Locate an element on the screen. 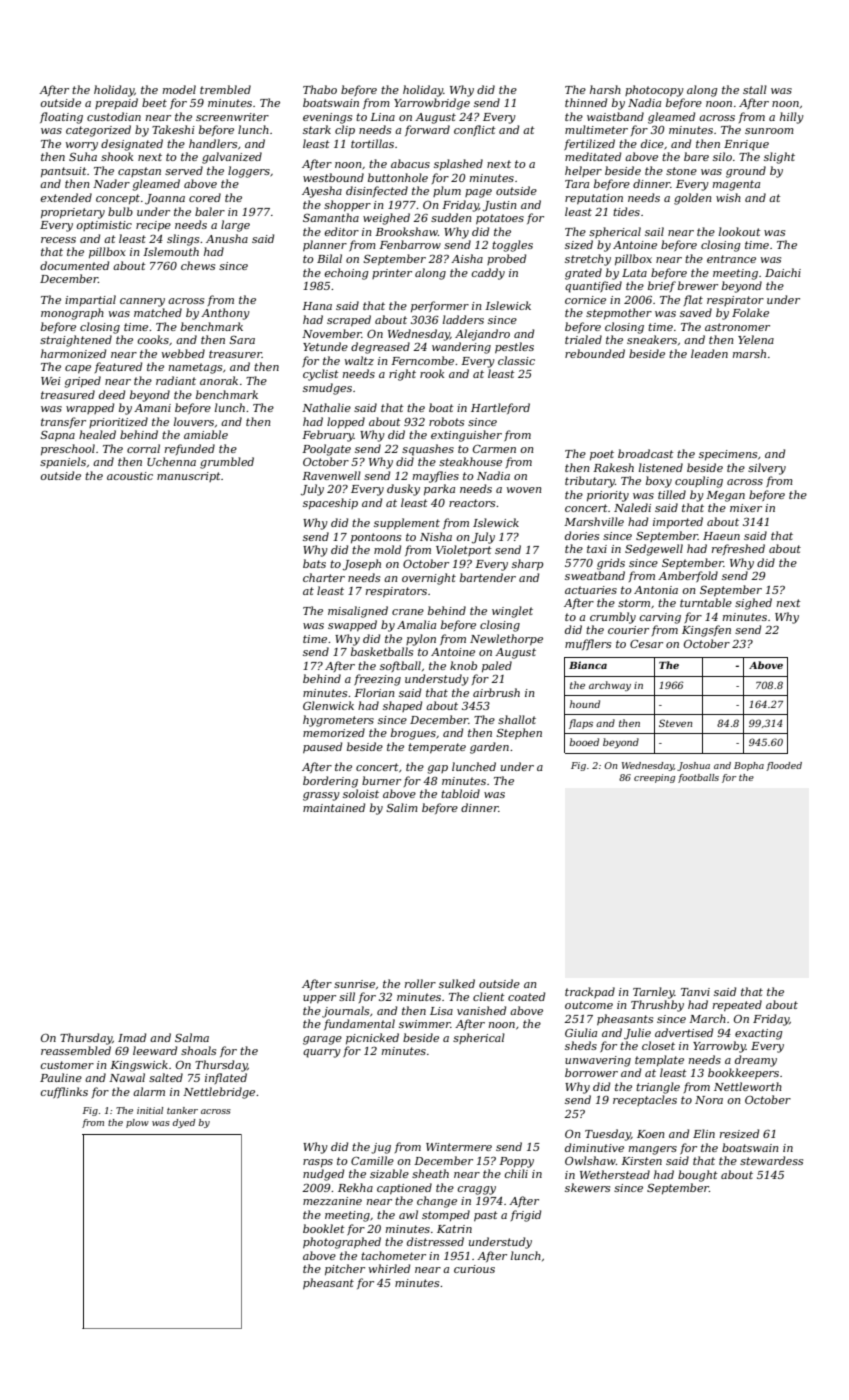 Image resolution: width=849 pixels, height=1400 pixels. robots is located at coordinates (446, 421).
